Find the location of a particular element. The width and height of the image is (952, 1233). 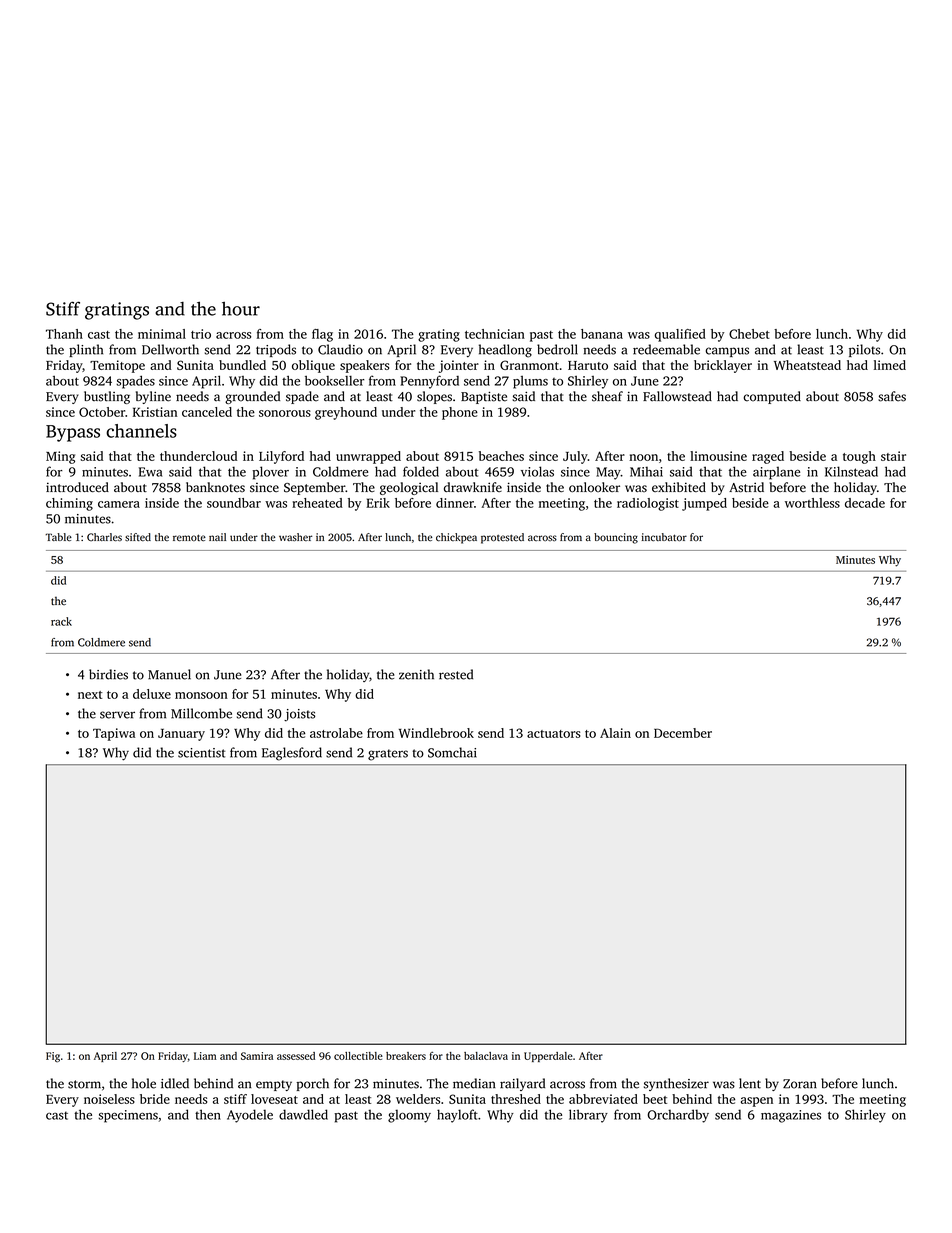

breakers is located at coordinates (406, 1056).
